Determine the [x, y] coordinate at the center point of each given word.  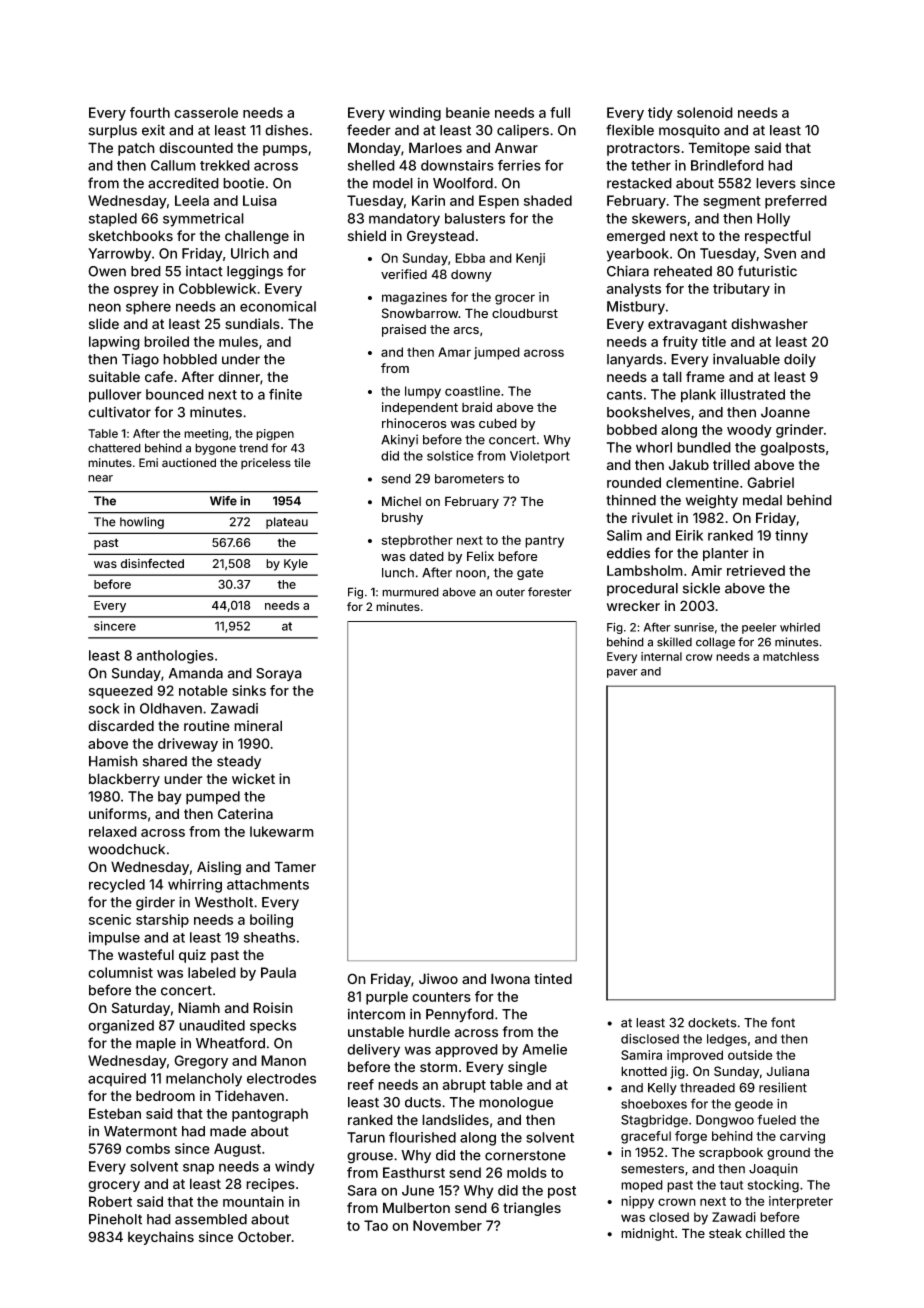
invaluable [746, 359]
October [265, 1236]
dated [426, 556]
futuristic [767, 271]
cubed [498, 423]
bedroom [165, 1096]
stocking [773, 1186]
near [100, 478]
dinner [239, 376]
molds [527, 1172]
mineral [258, 726]
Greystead [440, 237]
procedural [642, 589]
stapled [113, 219]
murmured [410, 592]
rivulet [652, 518]
